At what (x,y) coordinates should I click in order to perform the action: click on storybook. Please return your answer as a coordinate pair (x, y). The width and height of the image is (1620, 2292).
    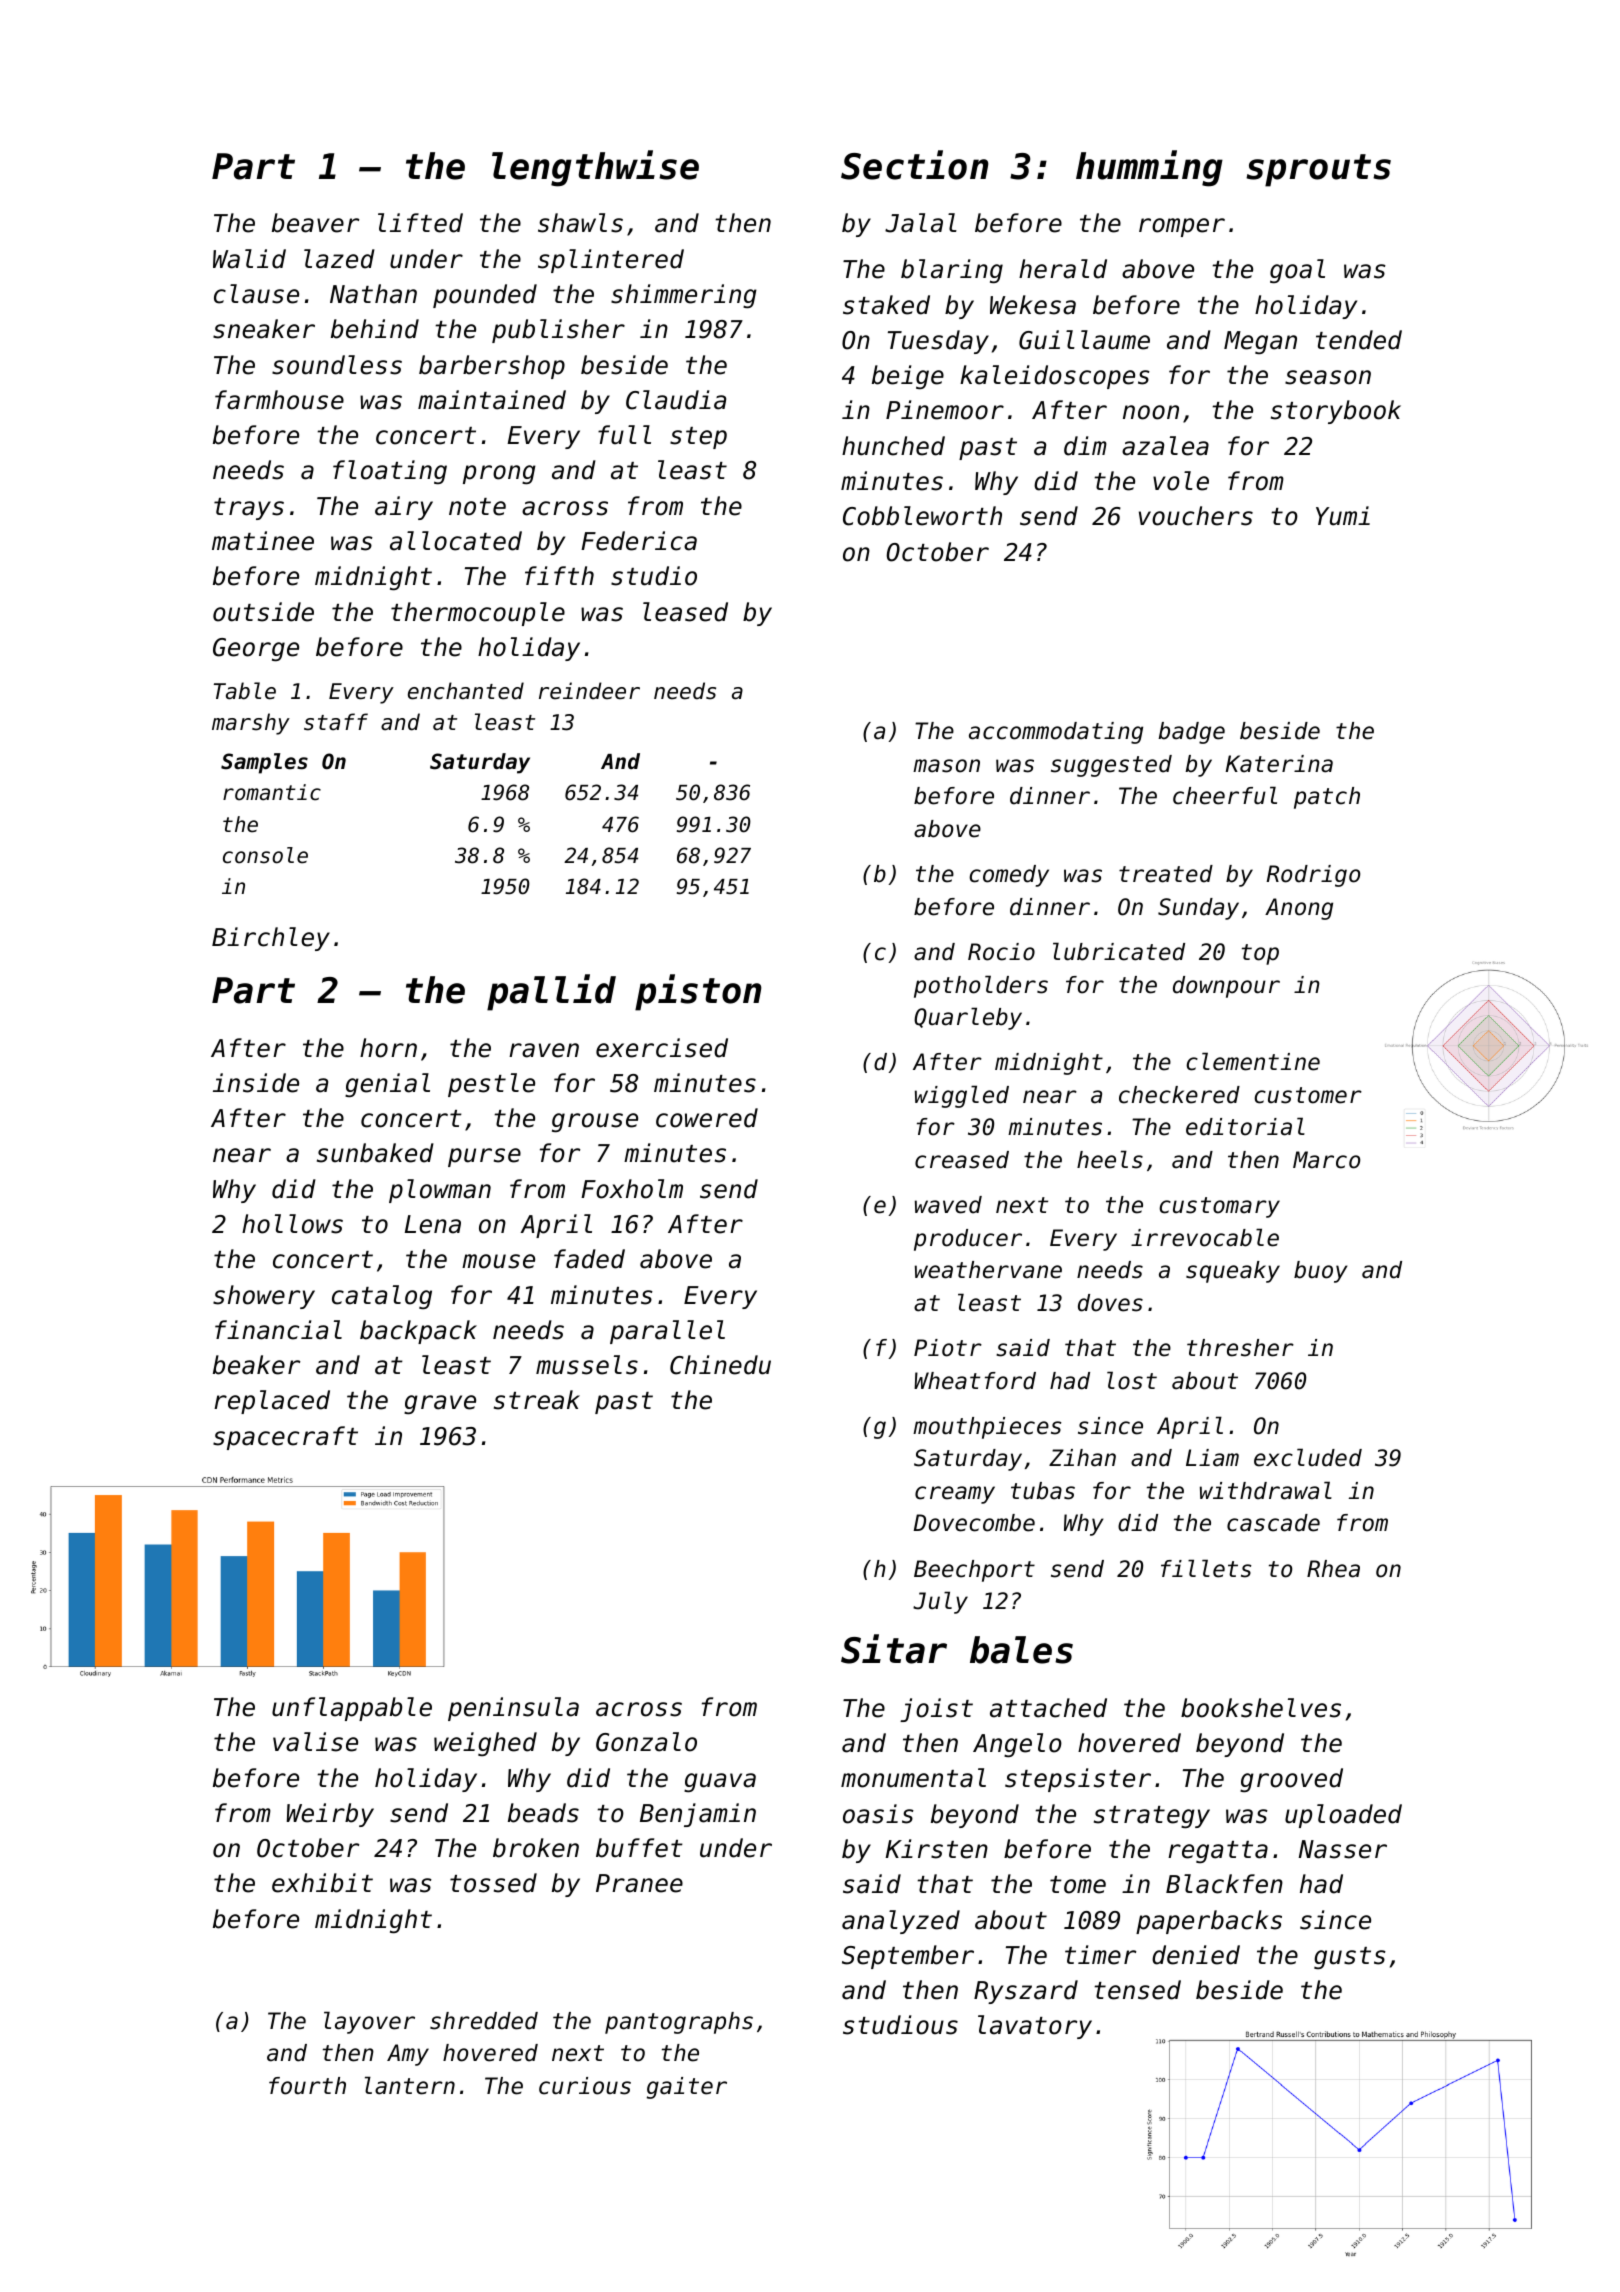
    Looking at the image, I should click on (1336, 412).
